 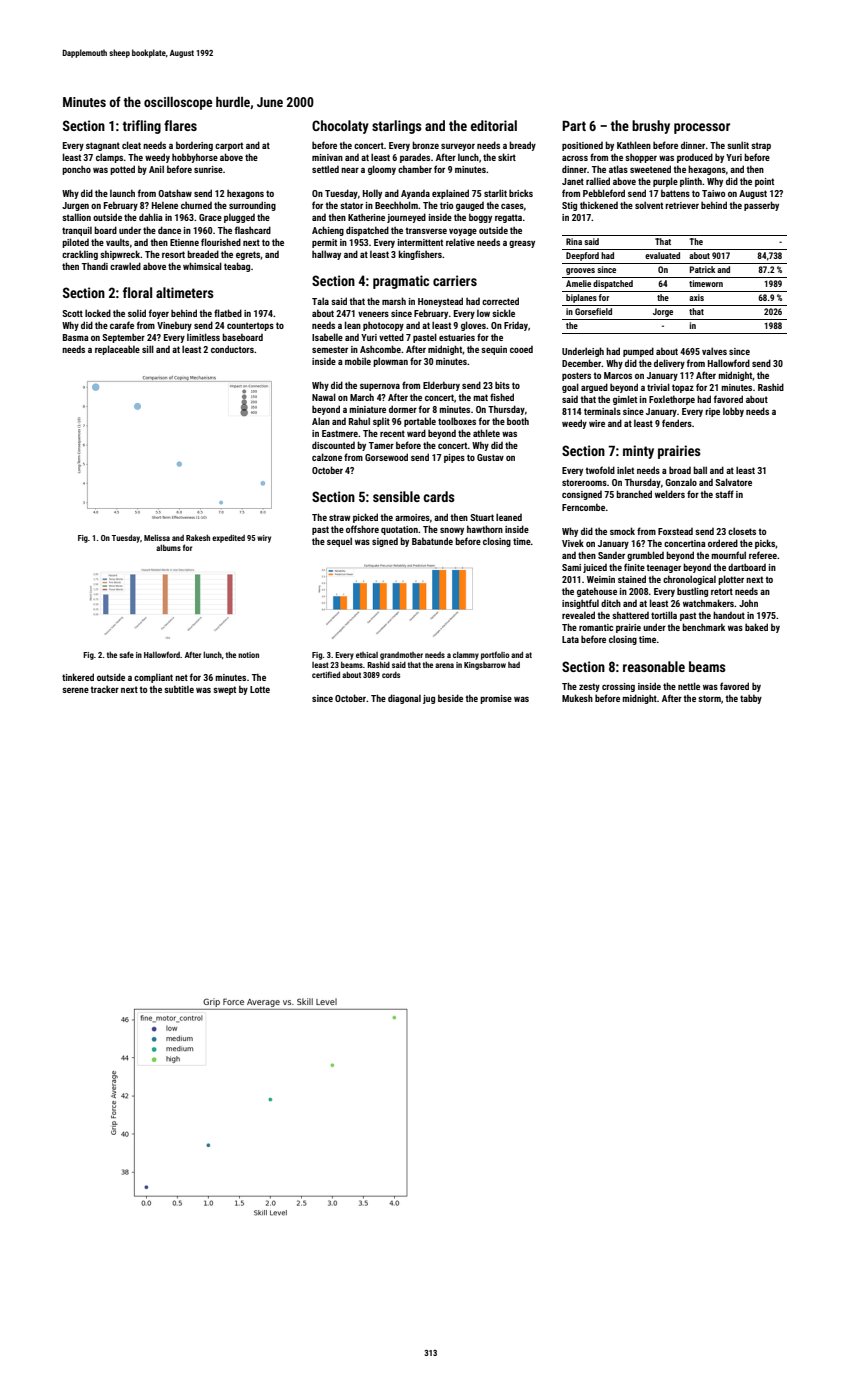 I want to click on athlete, so click(x=486, y=433).
